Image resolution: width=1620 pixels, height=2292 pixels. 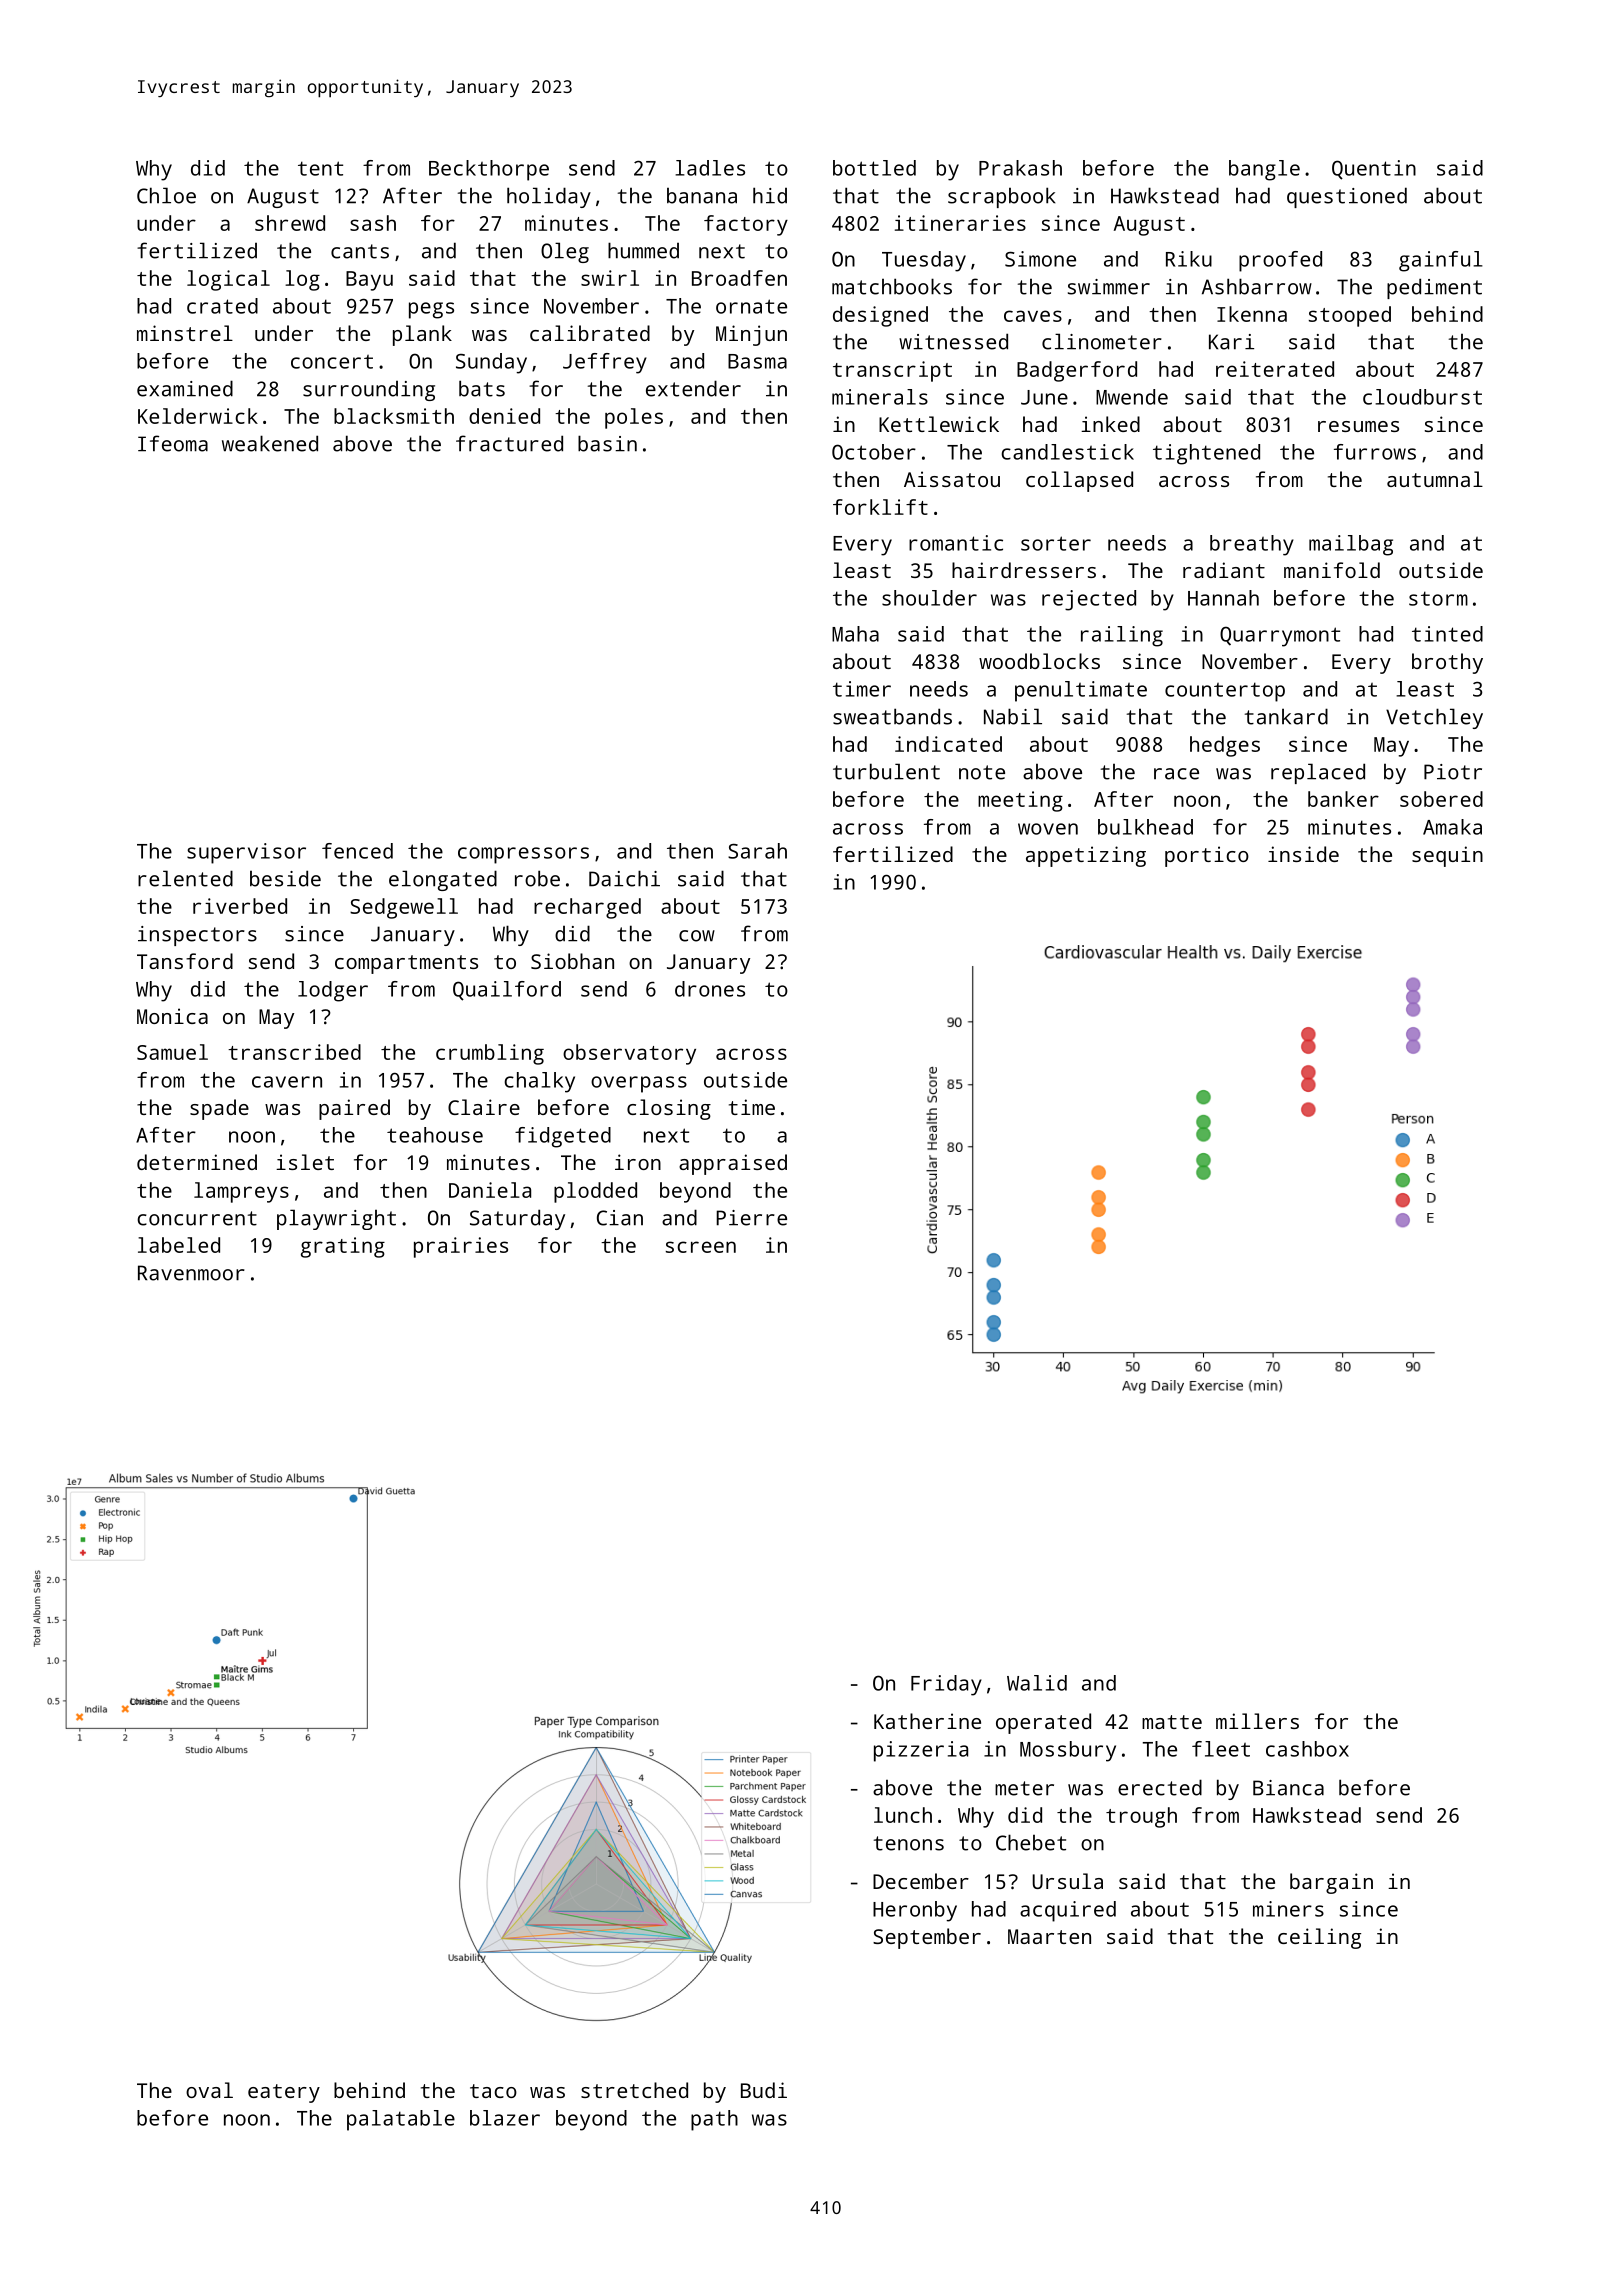 I want to click on lunch, so click(x=903, y=1815).
